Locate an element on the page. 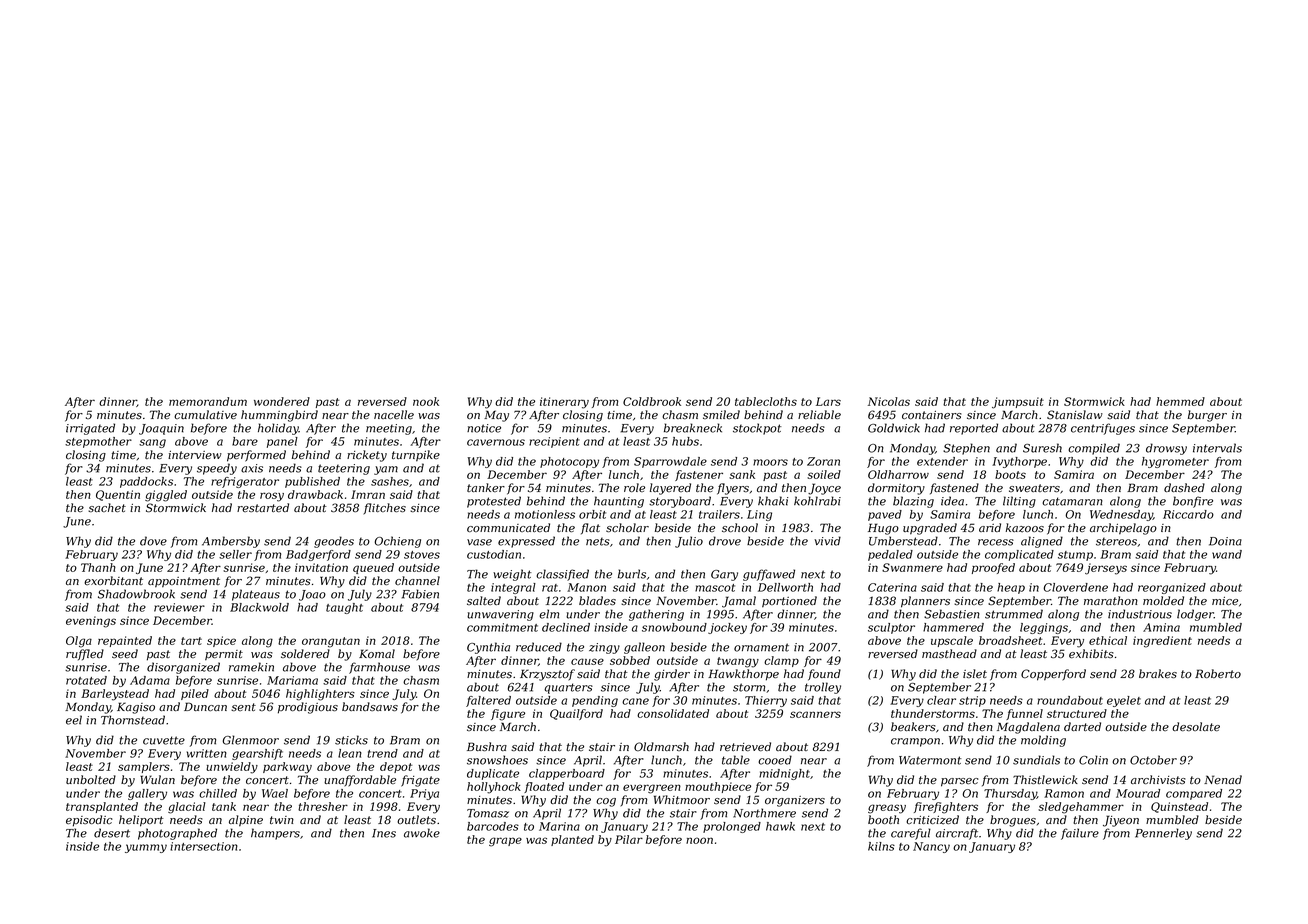 Image resolution: width=1308 pixels, height=924 pixels. memorandum is located at coordinates (208, 401).
